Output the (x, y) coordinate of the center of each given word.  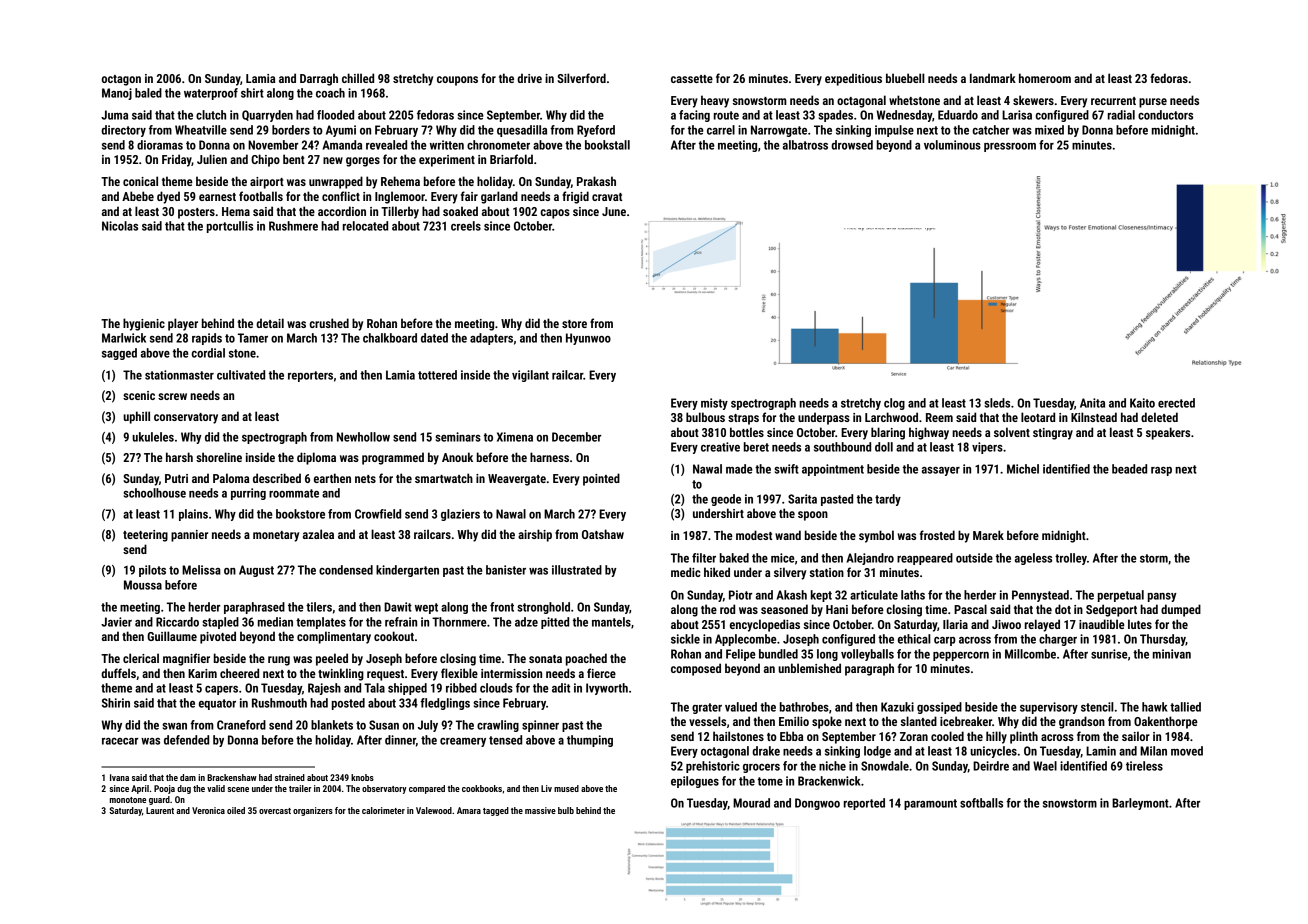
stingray (1053, 434)
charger (1058, 640)
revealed (386, 145)
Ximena (515, 437)
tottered (437, 375)
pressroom (1010, 147)
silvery (790, 573)
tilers (319, 607)
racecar (120, 741)
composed (696, 669)
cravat (607, 197)
